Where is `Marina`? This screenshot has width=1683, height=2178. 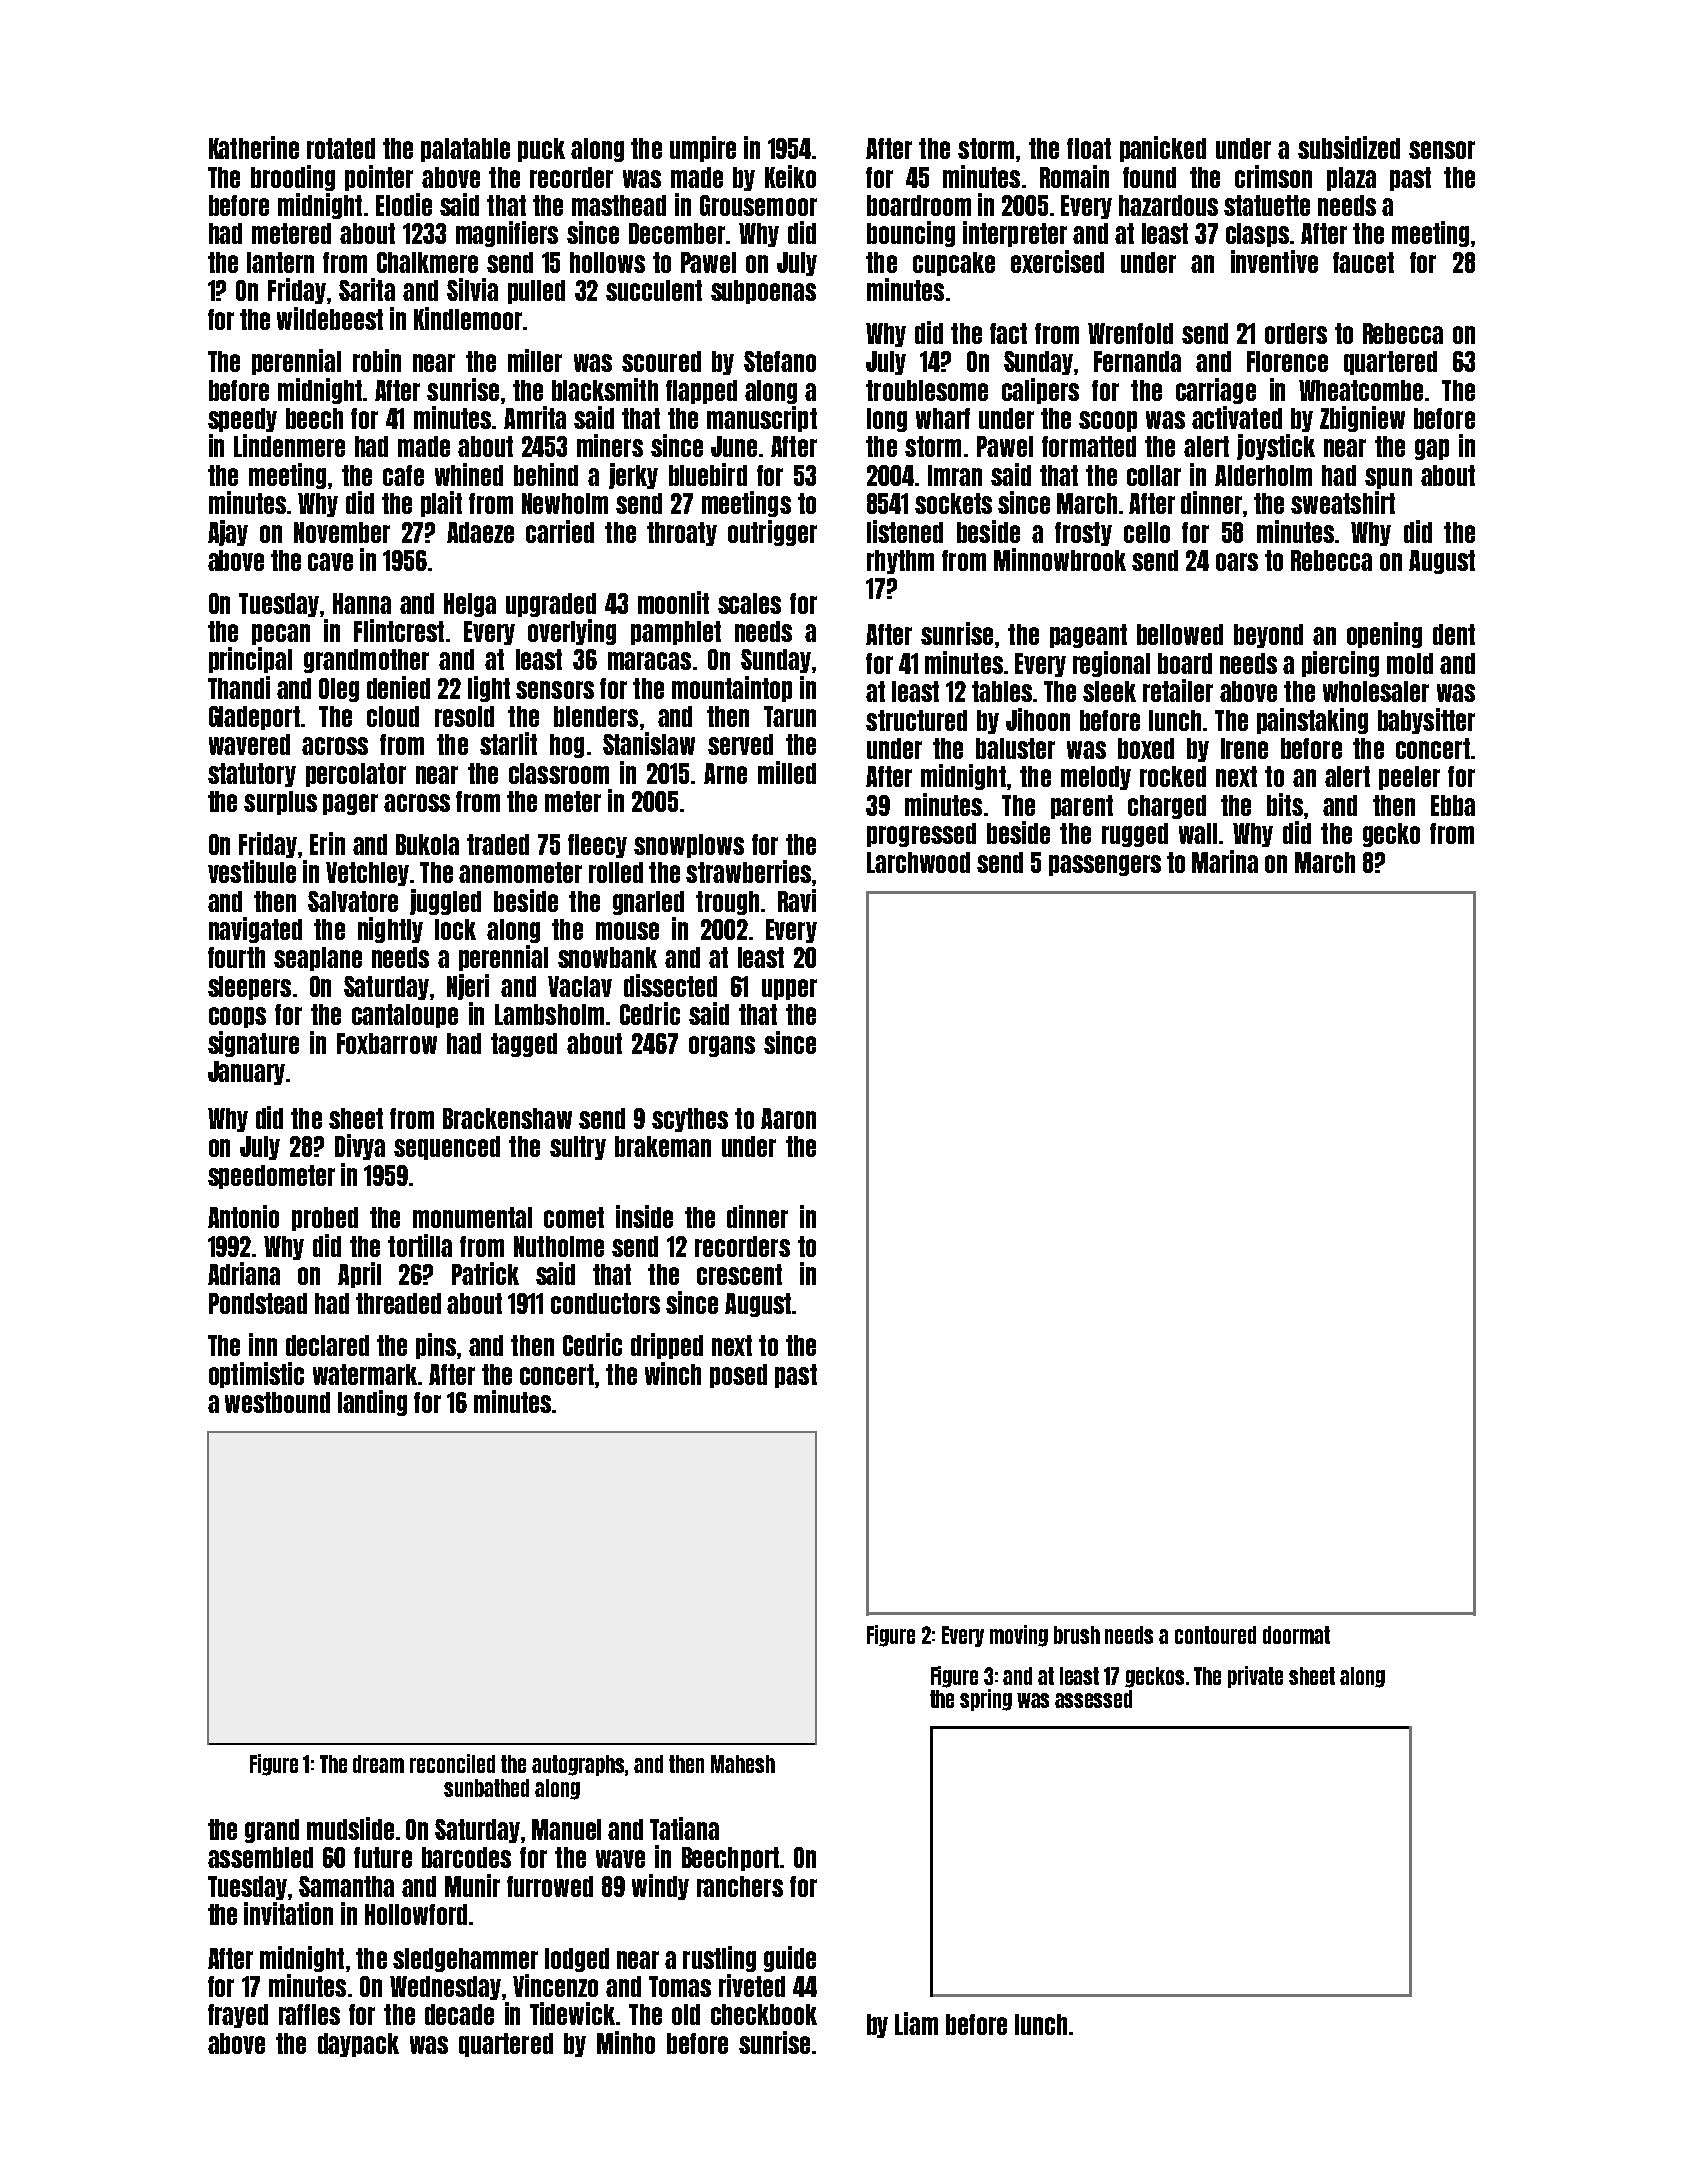 Marina is located at coordinates (1225, 861).
